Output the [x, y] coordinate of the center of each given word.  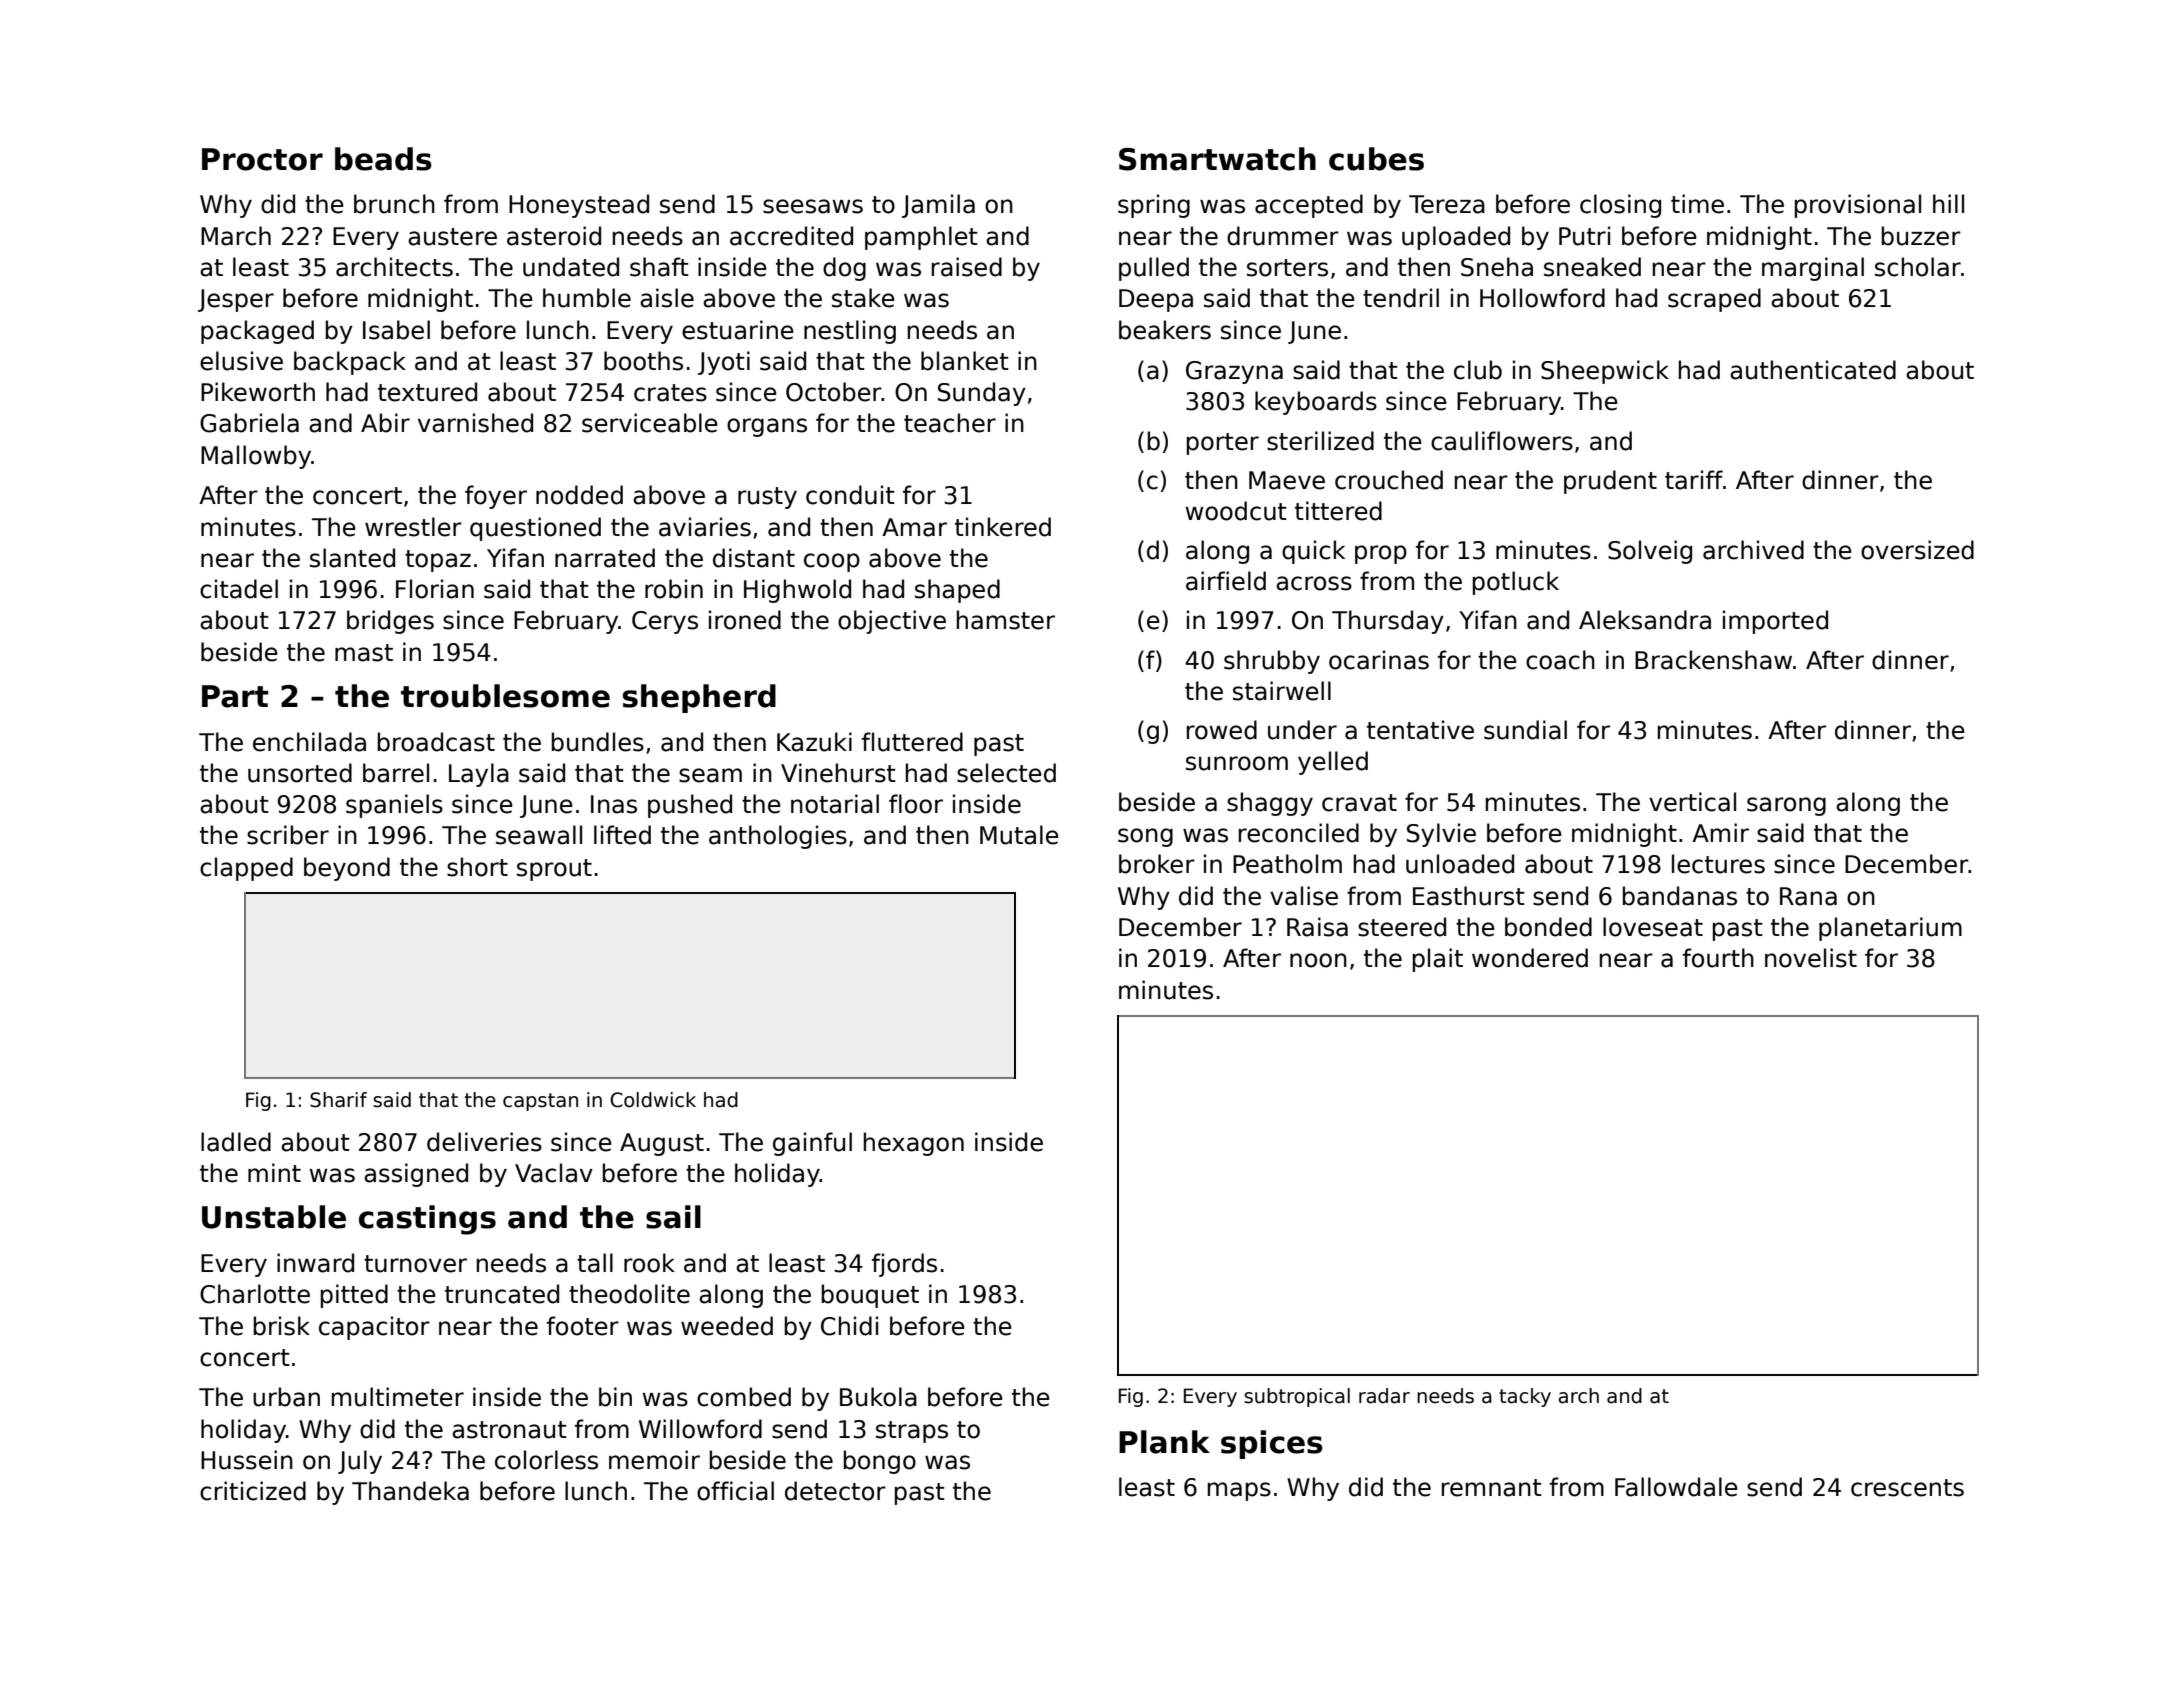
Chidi [849, 1326]
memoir [654, 1460]
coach [1560, 660]
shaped [957, 591]
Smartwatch [1217, 159]
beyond [347, 869]
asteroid [554, 236]
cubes [1376, 159]
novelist [1811, 958]
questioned [535, 529]
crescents [1907, 1488]
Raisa [1317, 927]
